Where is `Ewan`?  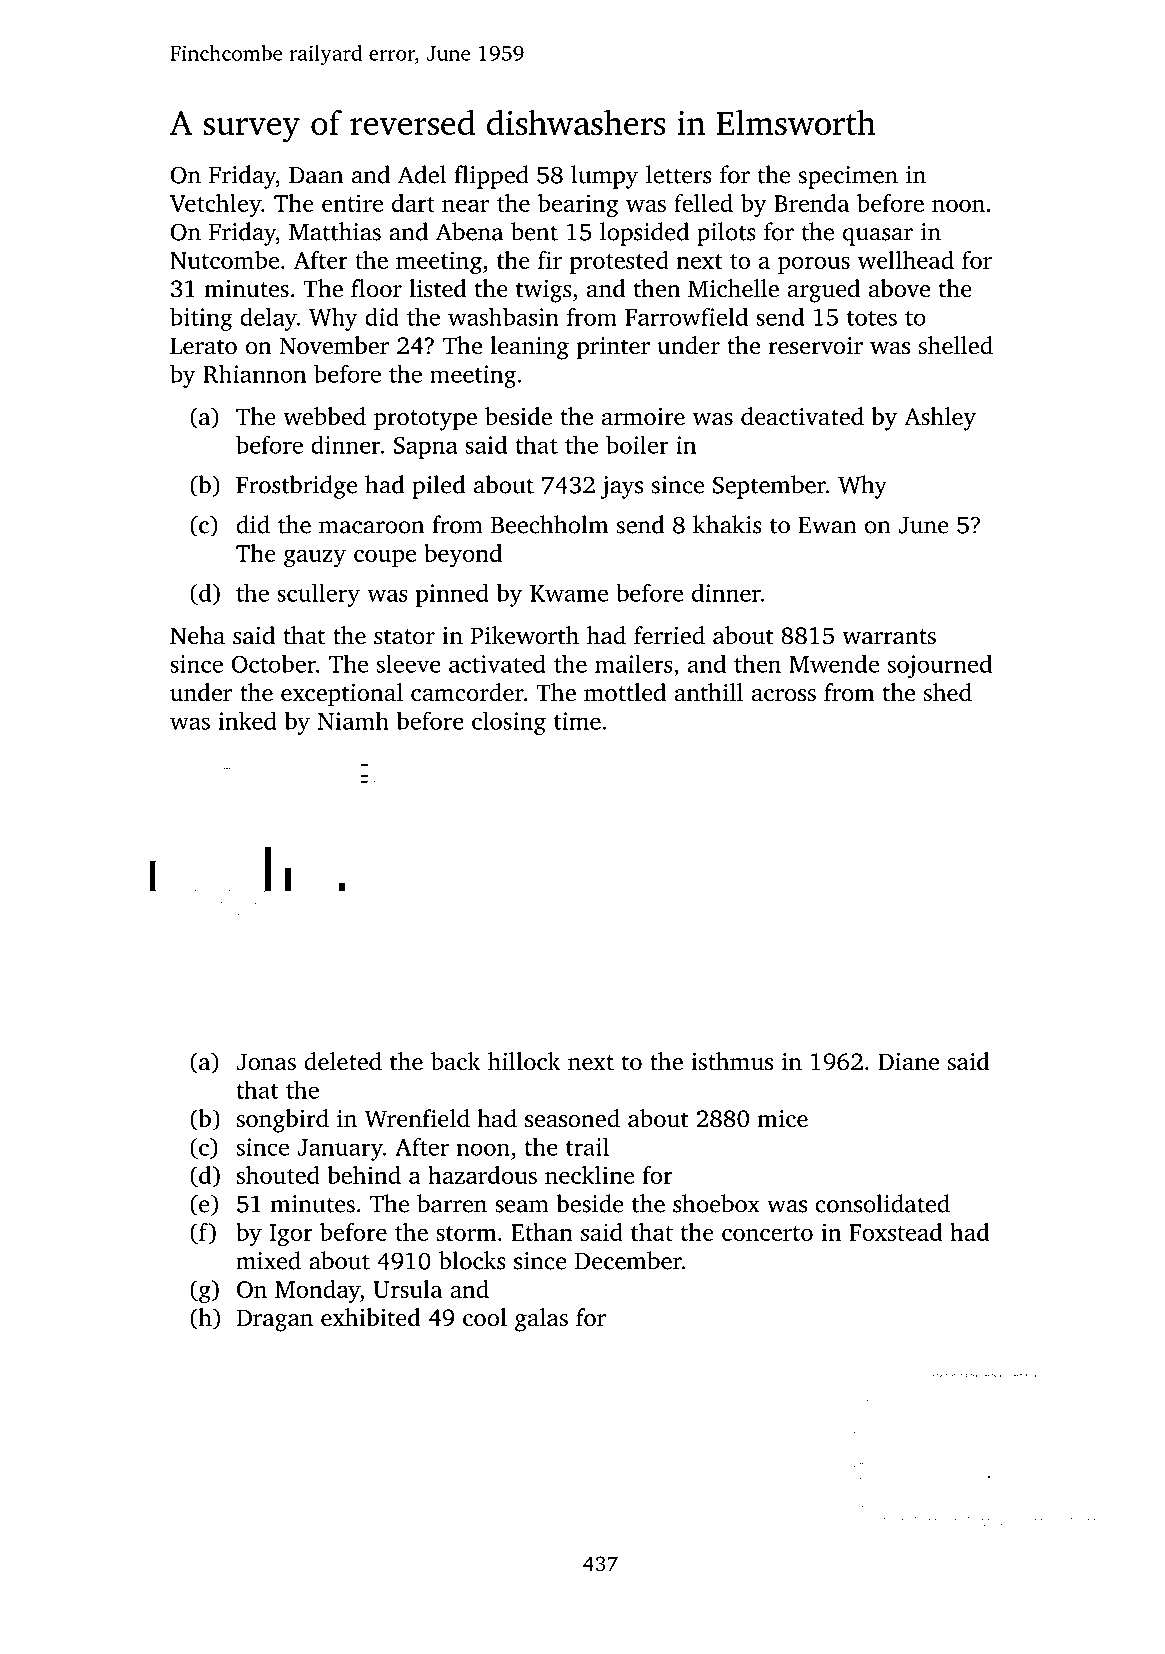 Ewan is located at coordinates (827, 525).
